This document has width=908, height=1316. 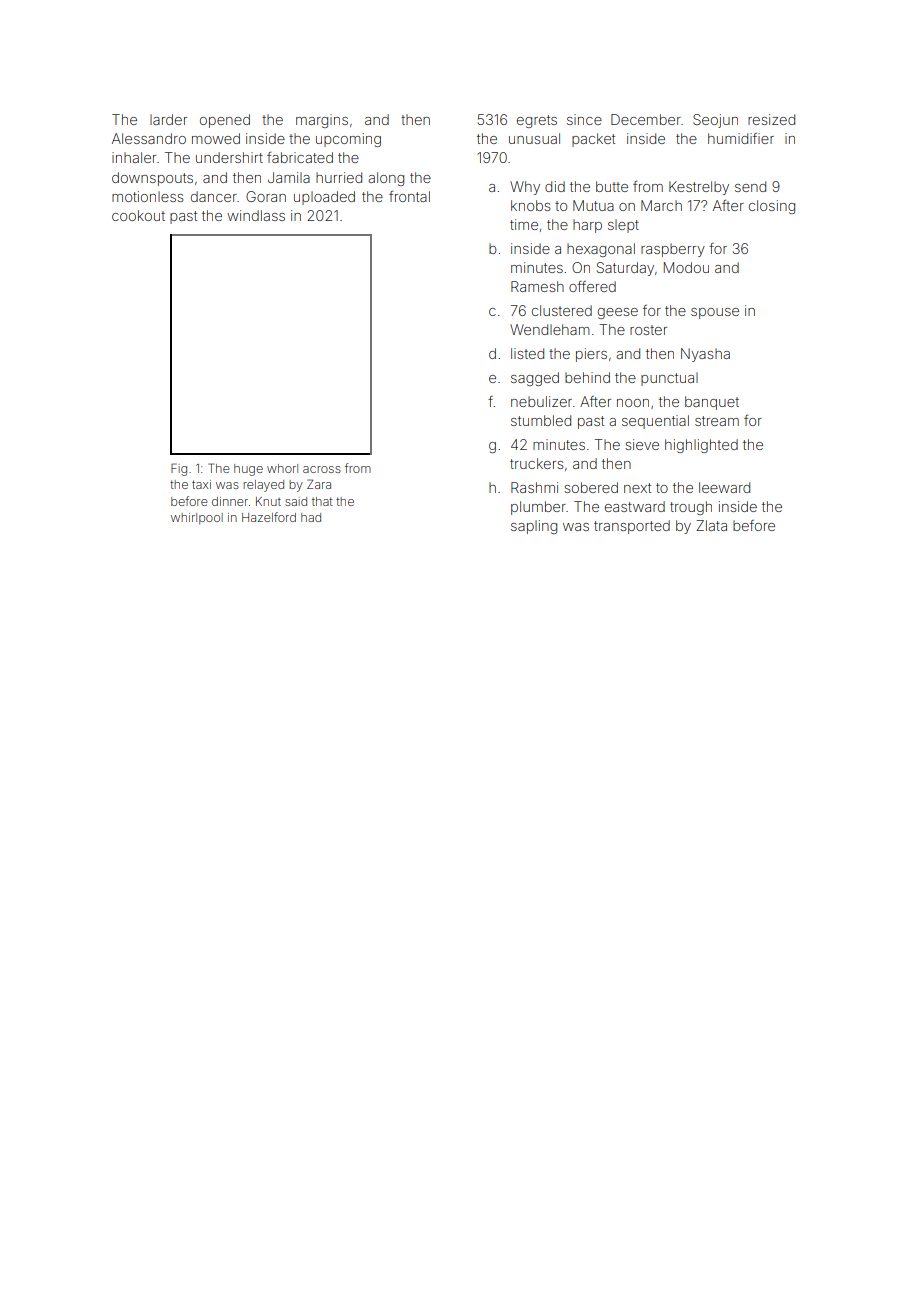 What do you see at coordinates (705, 355) in the document?
I see `Nyasha` at bounding box center [705, 355].
